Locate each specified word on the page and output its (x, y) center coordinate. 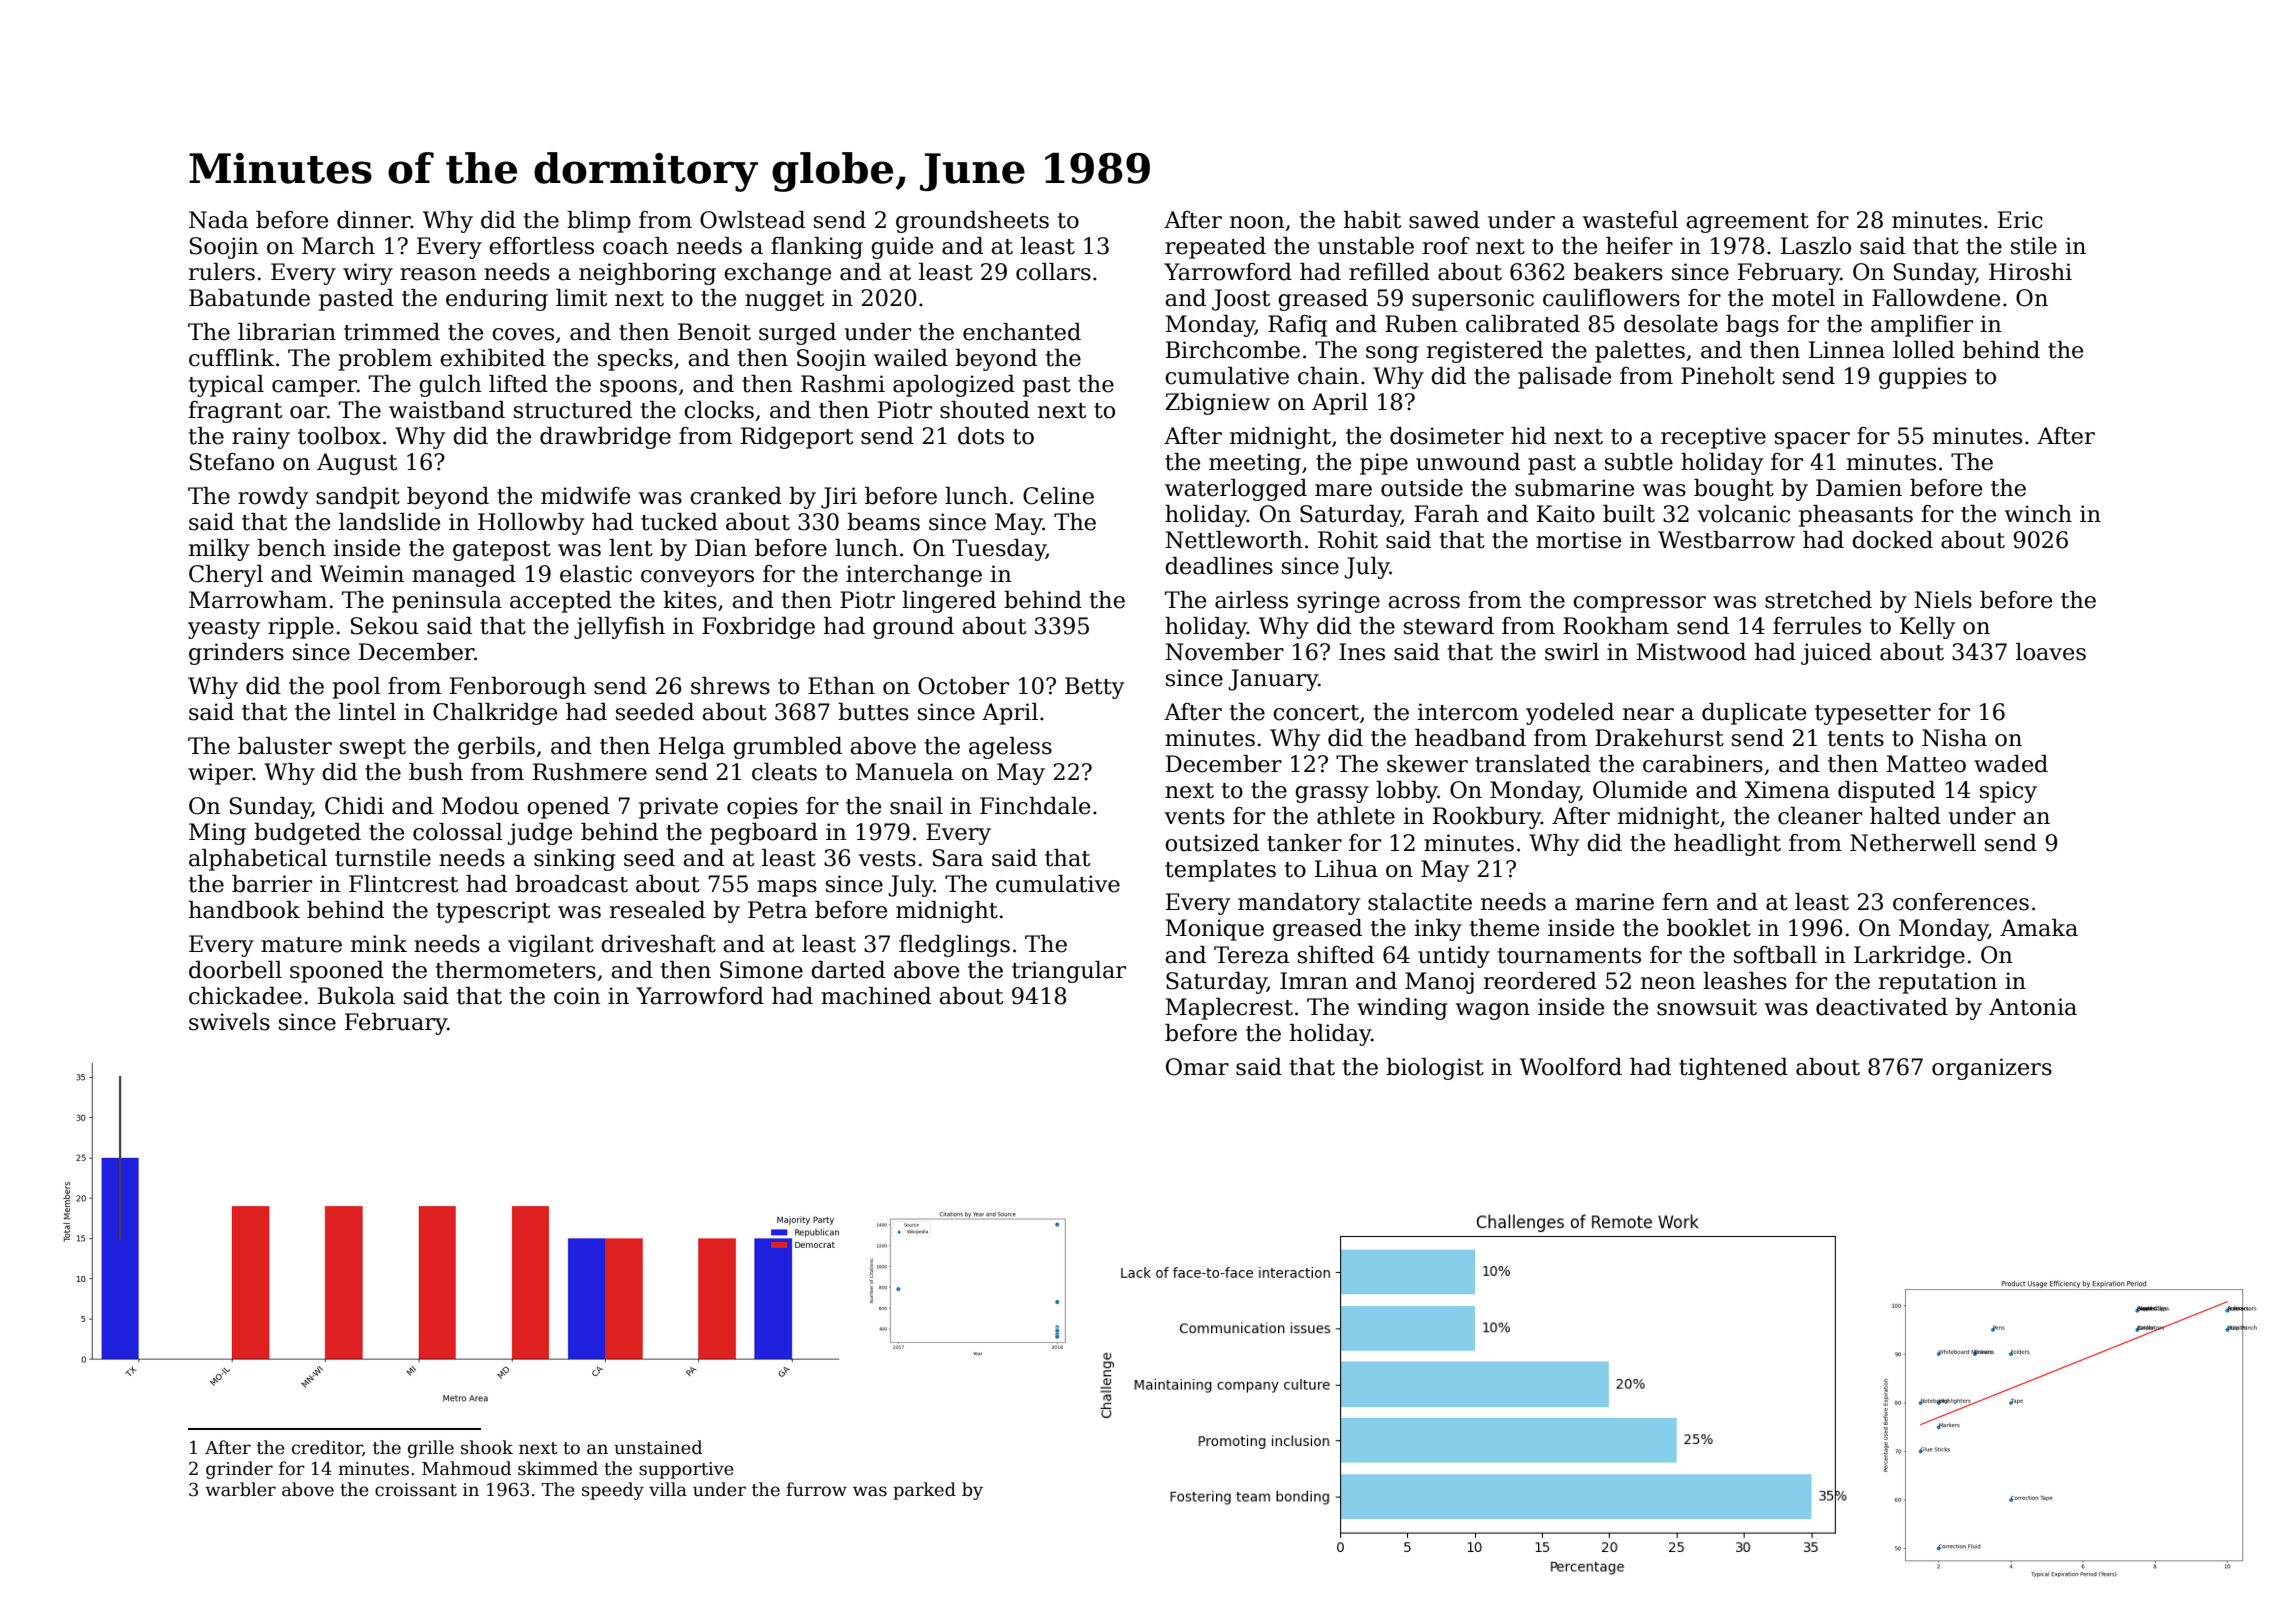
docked (1892, 540)
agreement (1747, 223)
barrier (272, 884)
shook (487, 1447)
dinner (374, 220)
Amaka (2039, 928)
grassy (1332, 794)
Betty (1094, 688)
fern (1685, 902)
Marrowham (258, 600)
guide (902, 248)
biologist (1435, 1069)
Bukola (356, 996)
